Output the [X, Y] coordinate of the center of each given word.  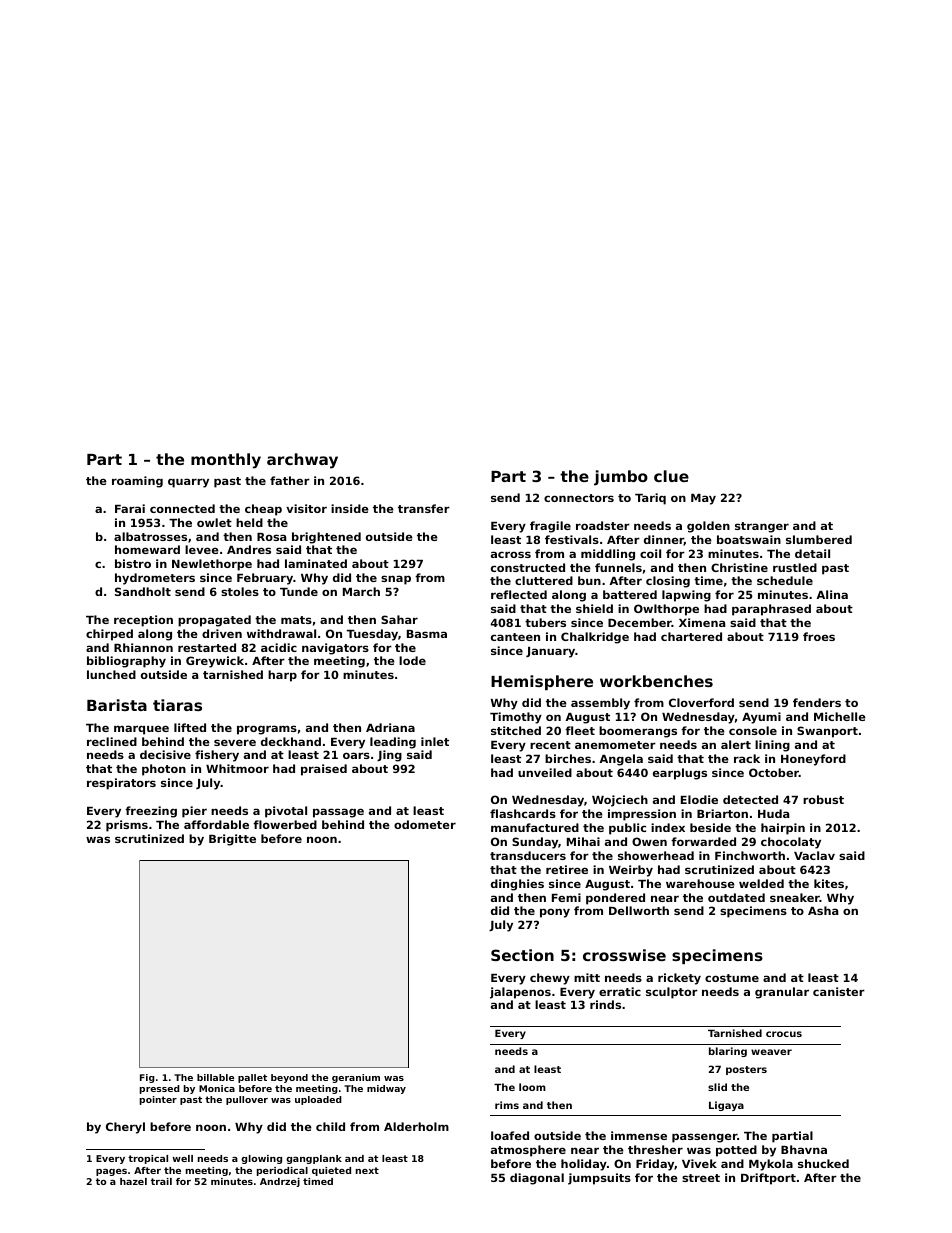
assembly [600, 704]
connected [182, 508]
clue [671, 476]
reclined [112, 741]
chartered [691, 636]
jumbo [621, 478]
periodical [282, 1171]
